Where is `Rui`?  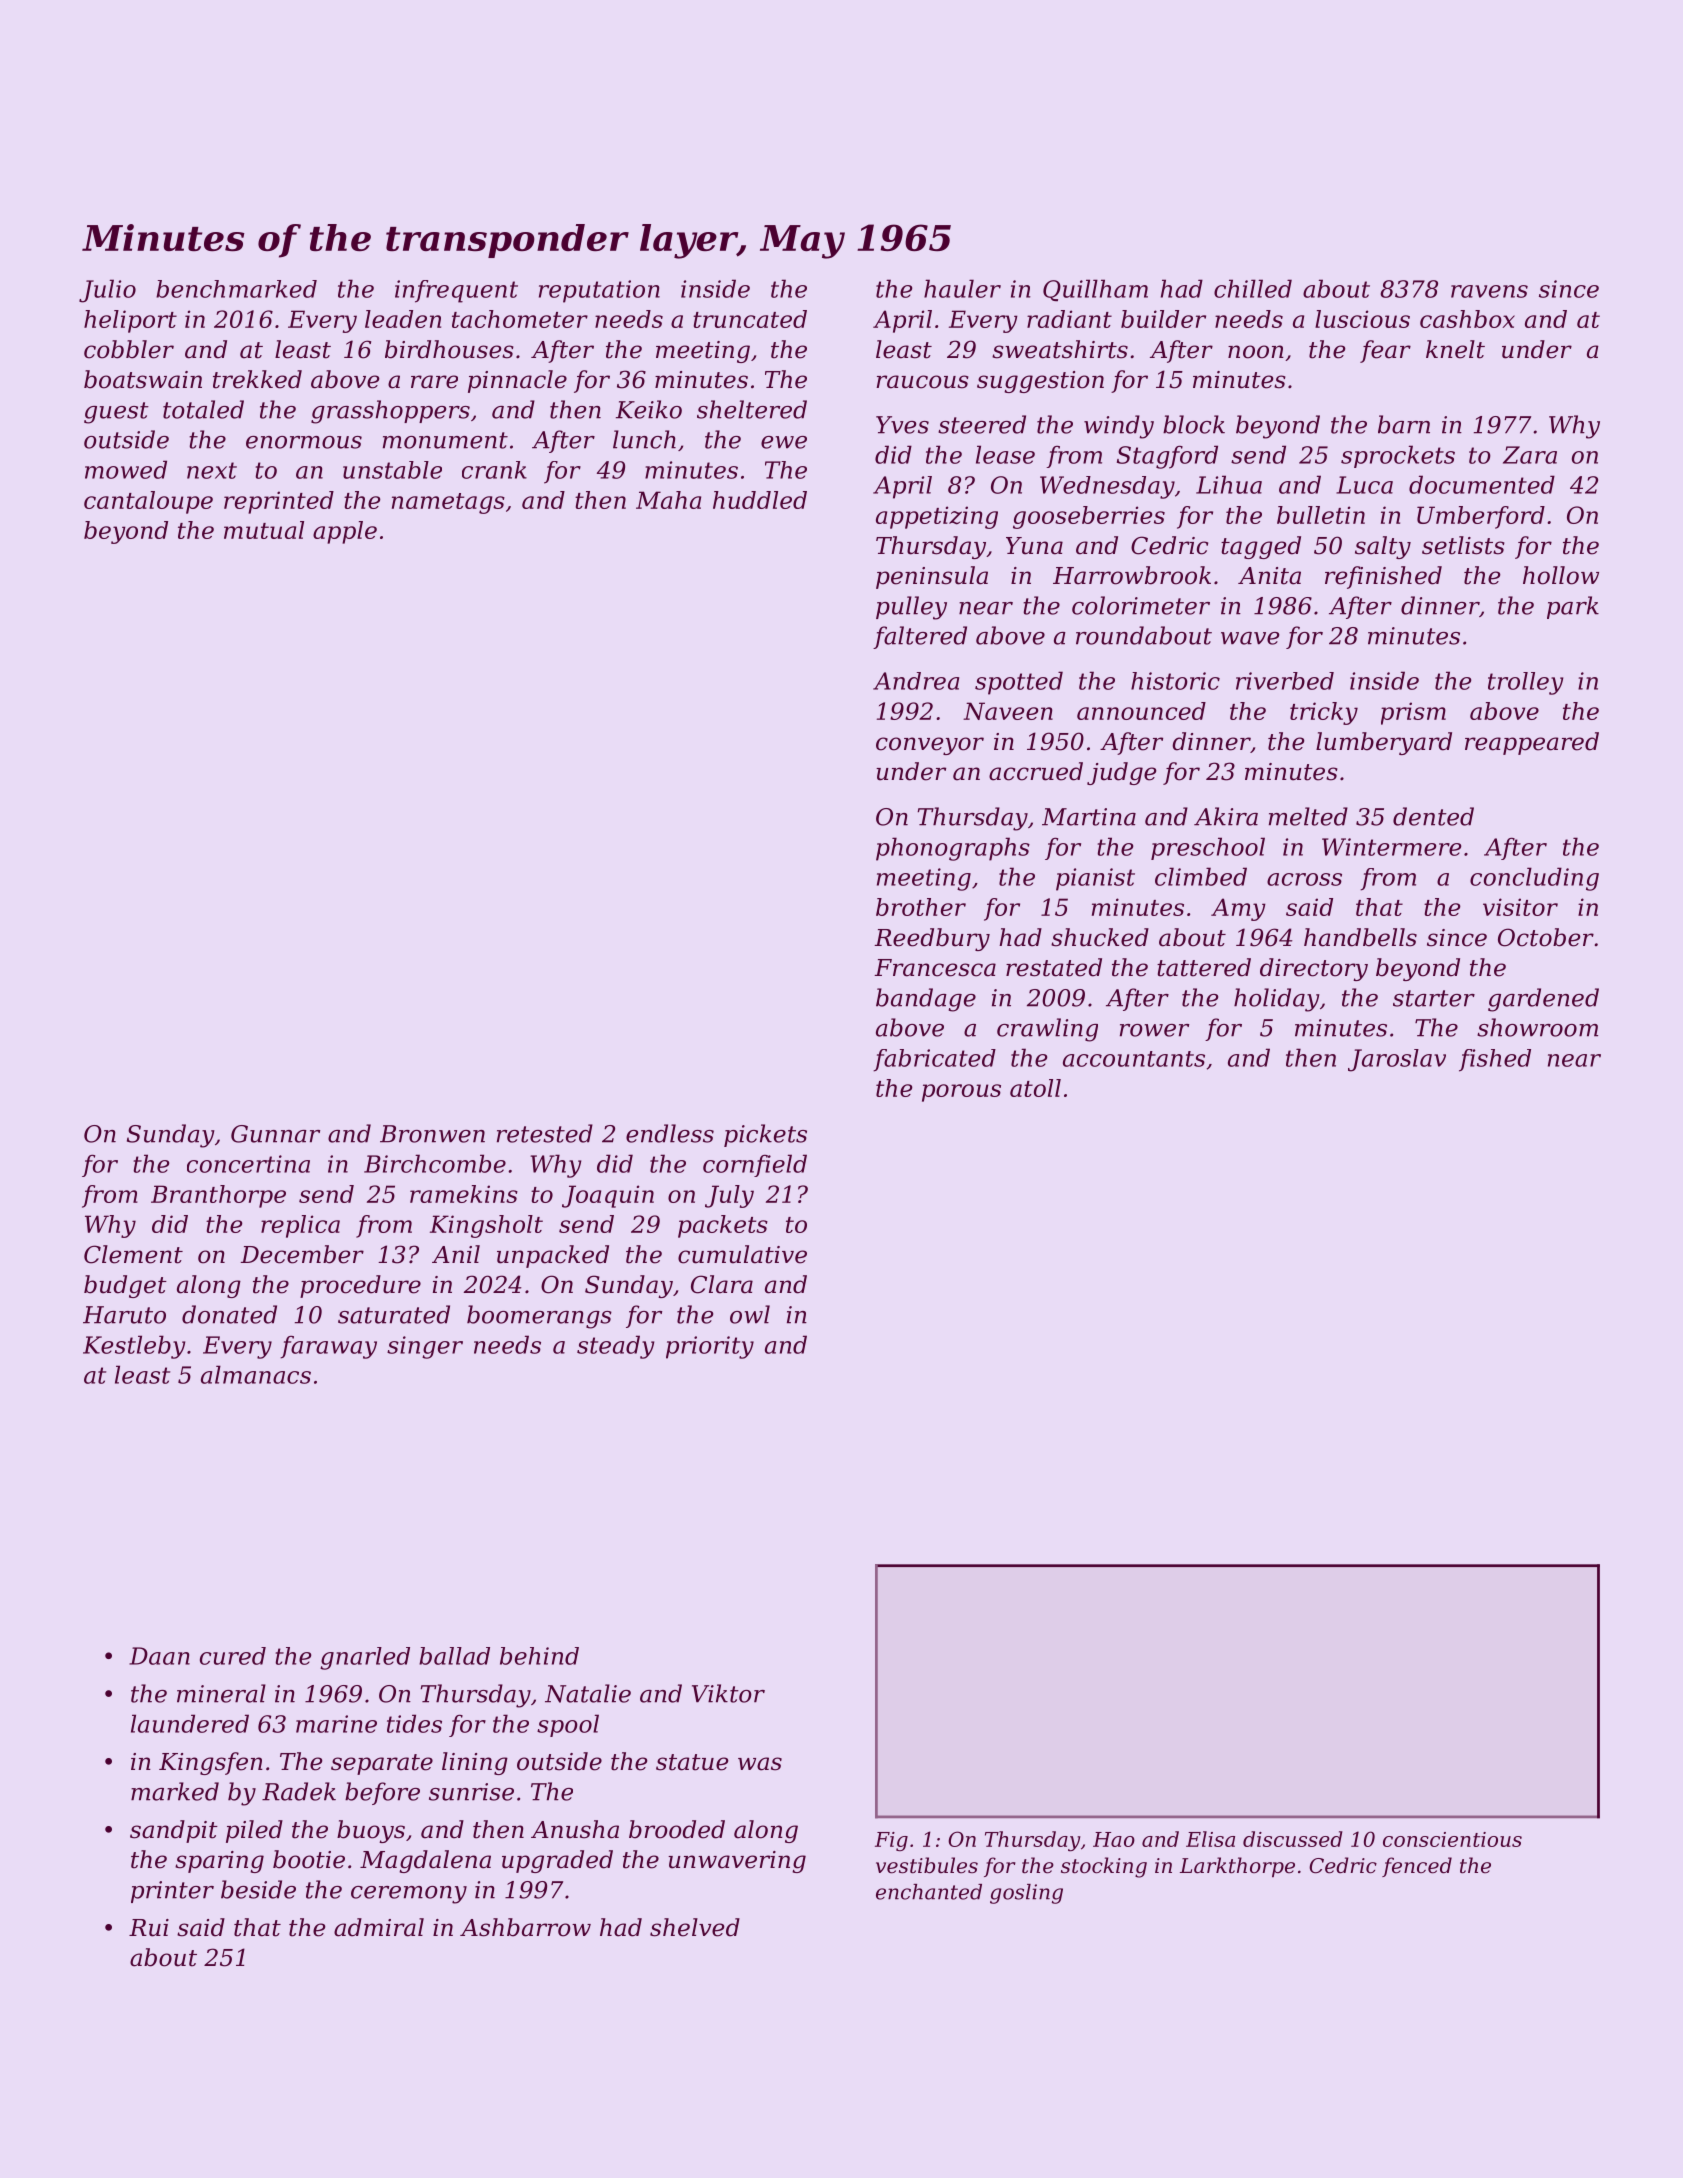 Rui is located at coordinates (149, 1928).
